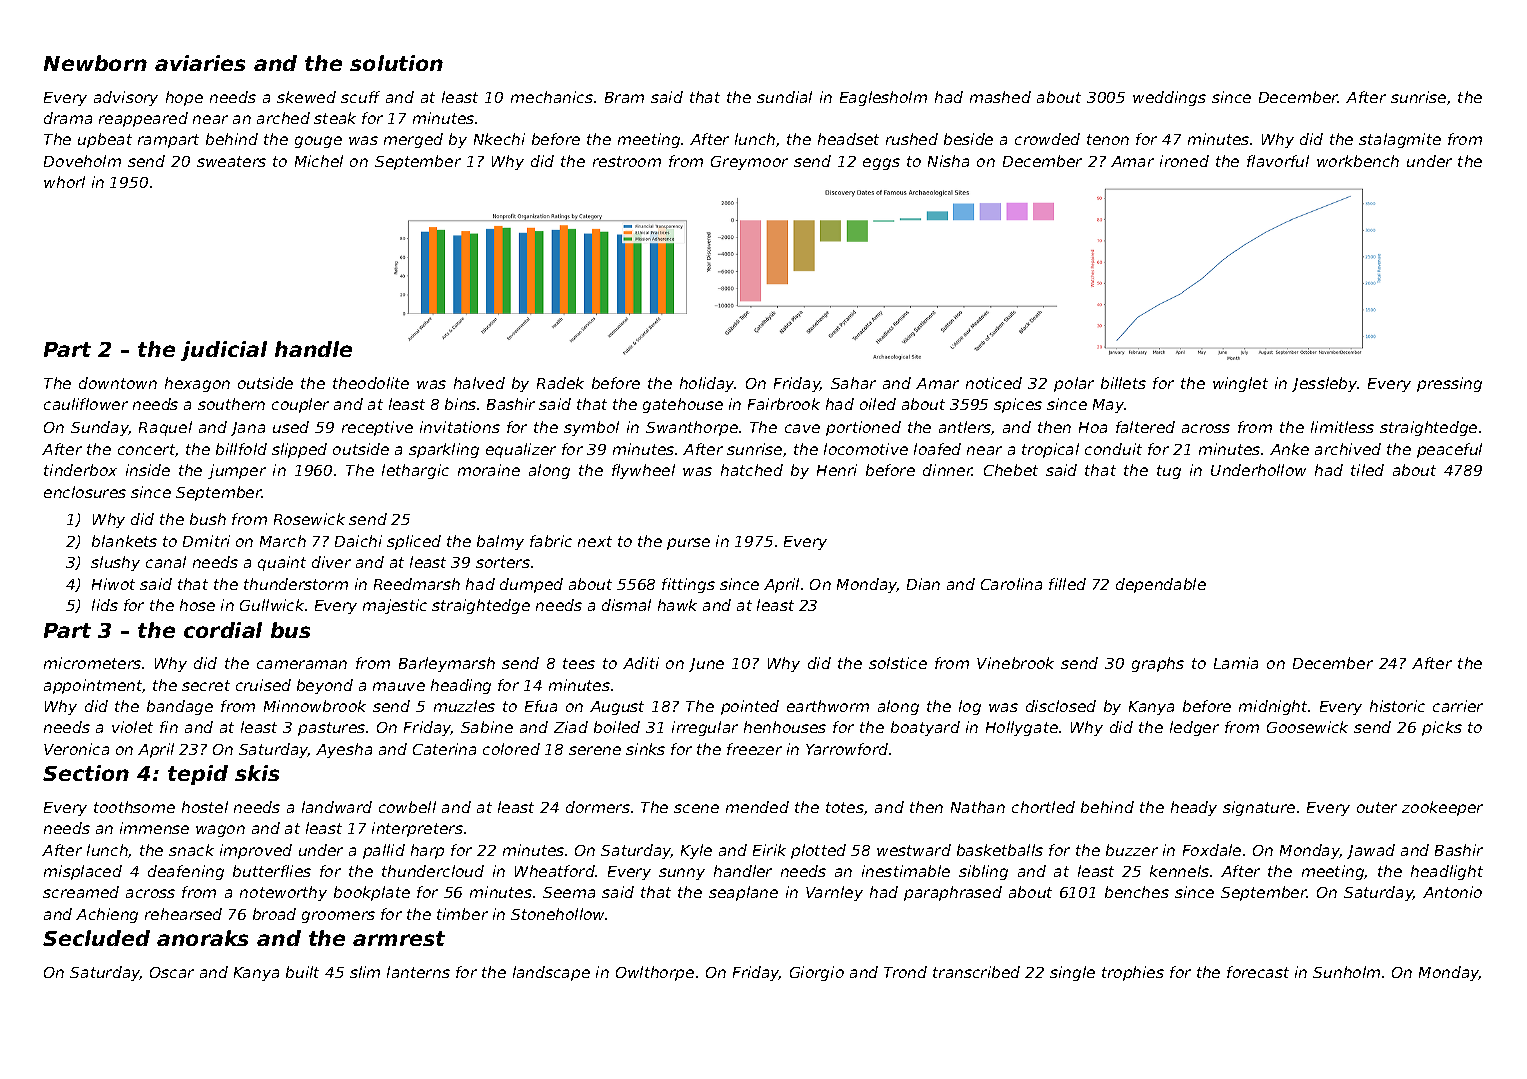  I want to click on beside, so click(968, 139).
